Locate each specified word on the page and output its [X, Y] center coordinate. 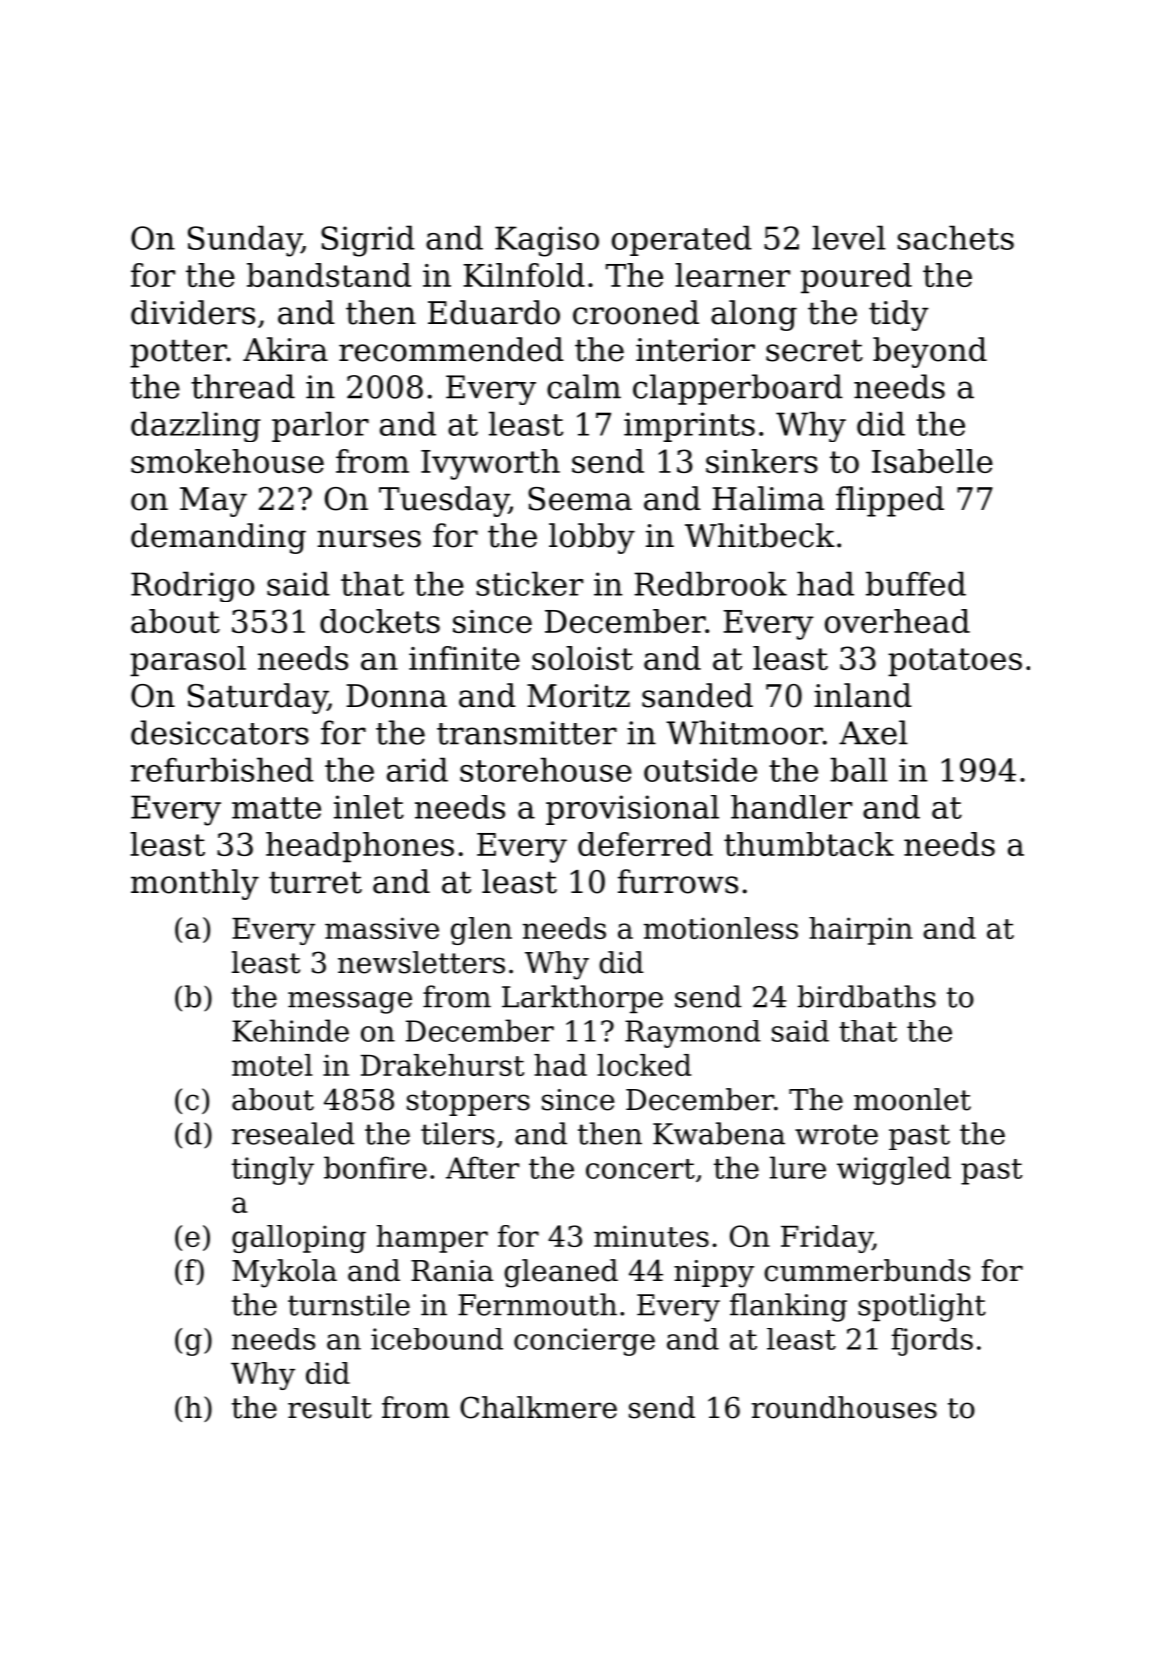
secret [814, 350]
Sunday [245, 241]
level [849, 237]
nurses [369, 539]
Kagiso [547, 241]
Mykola [284, 1273]
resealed [293, 1133]
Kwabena [719, 1133]
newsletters [421, 962]
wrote [836, 1134]
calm [584, 386]
